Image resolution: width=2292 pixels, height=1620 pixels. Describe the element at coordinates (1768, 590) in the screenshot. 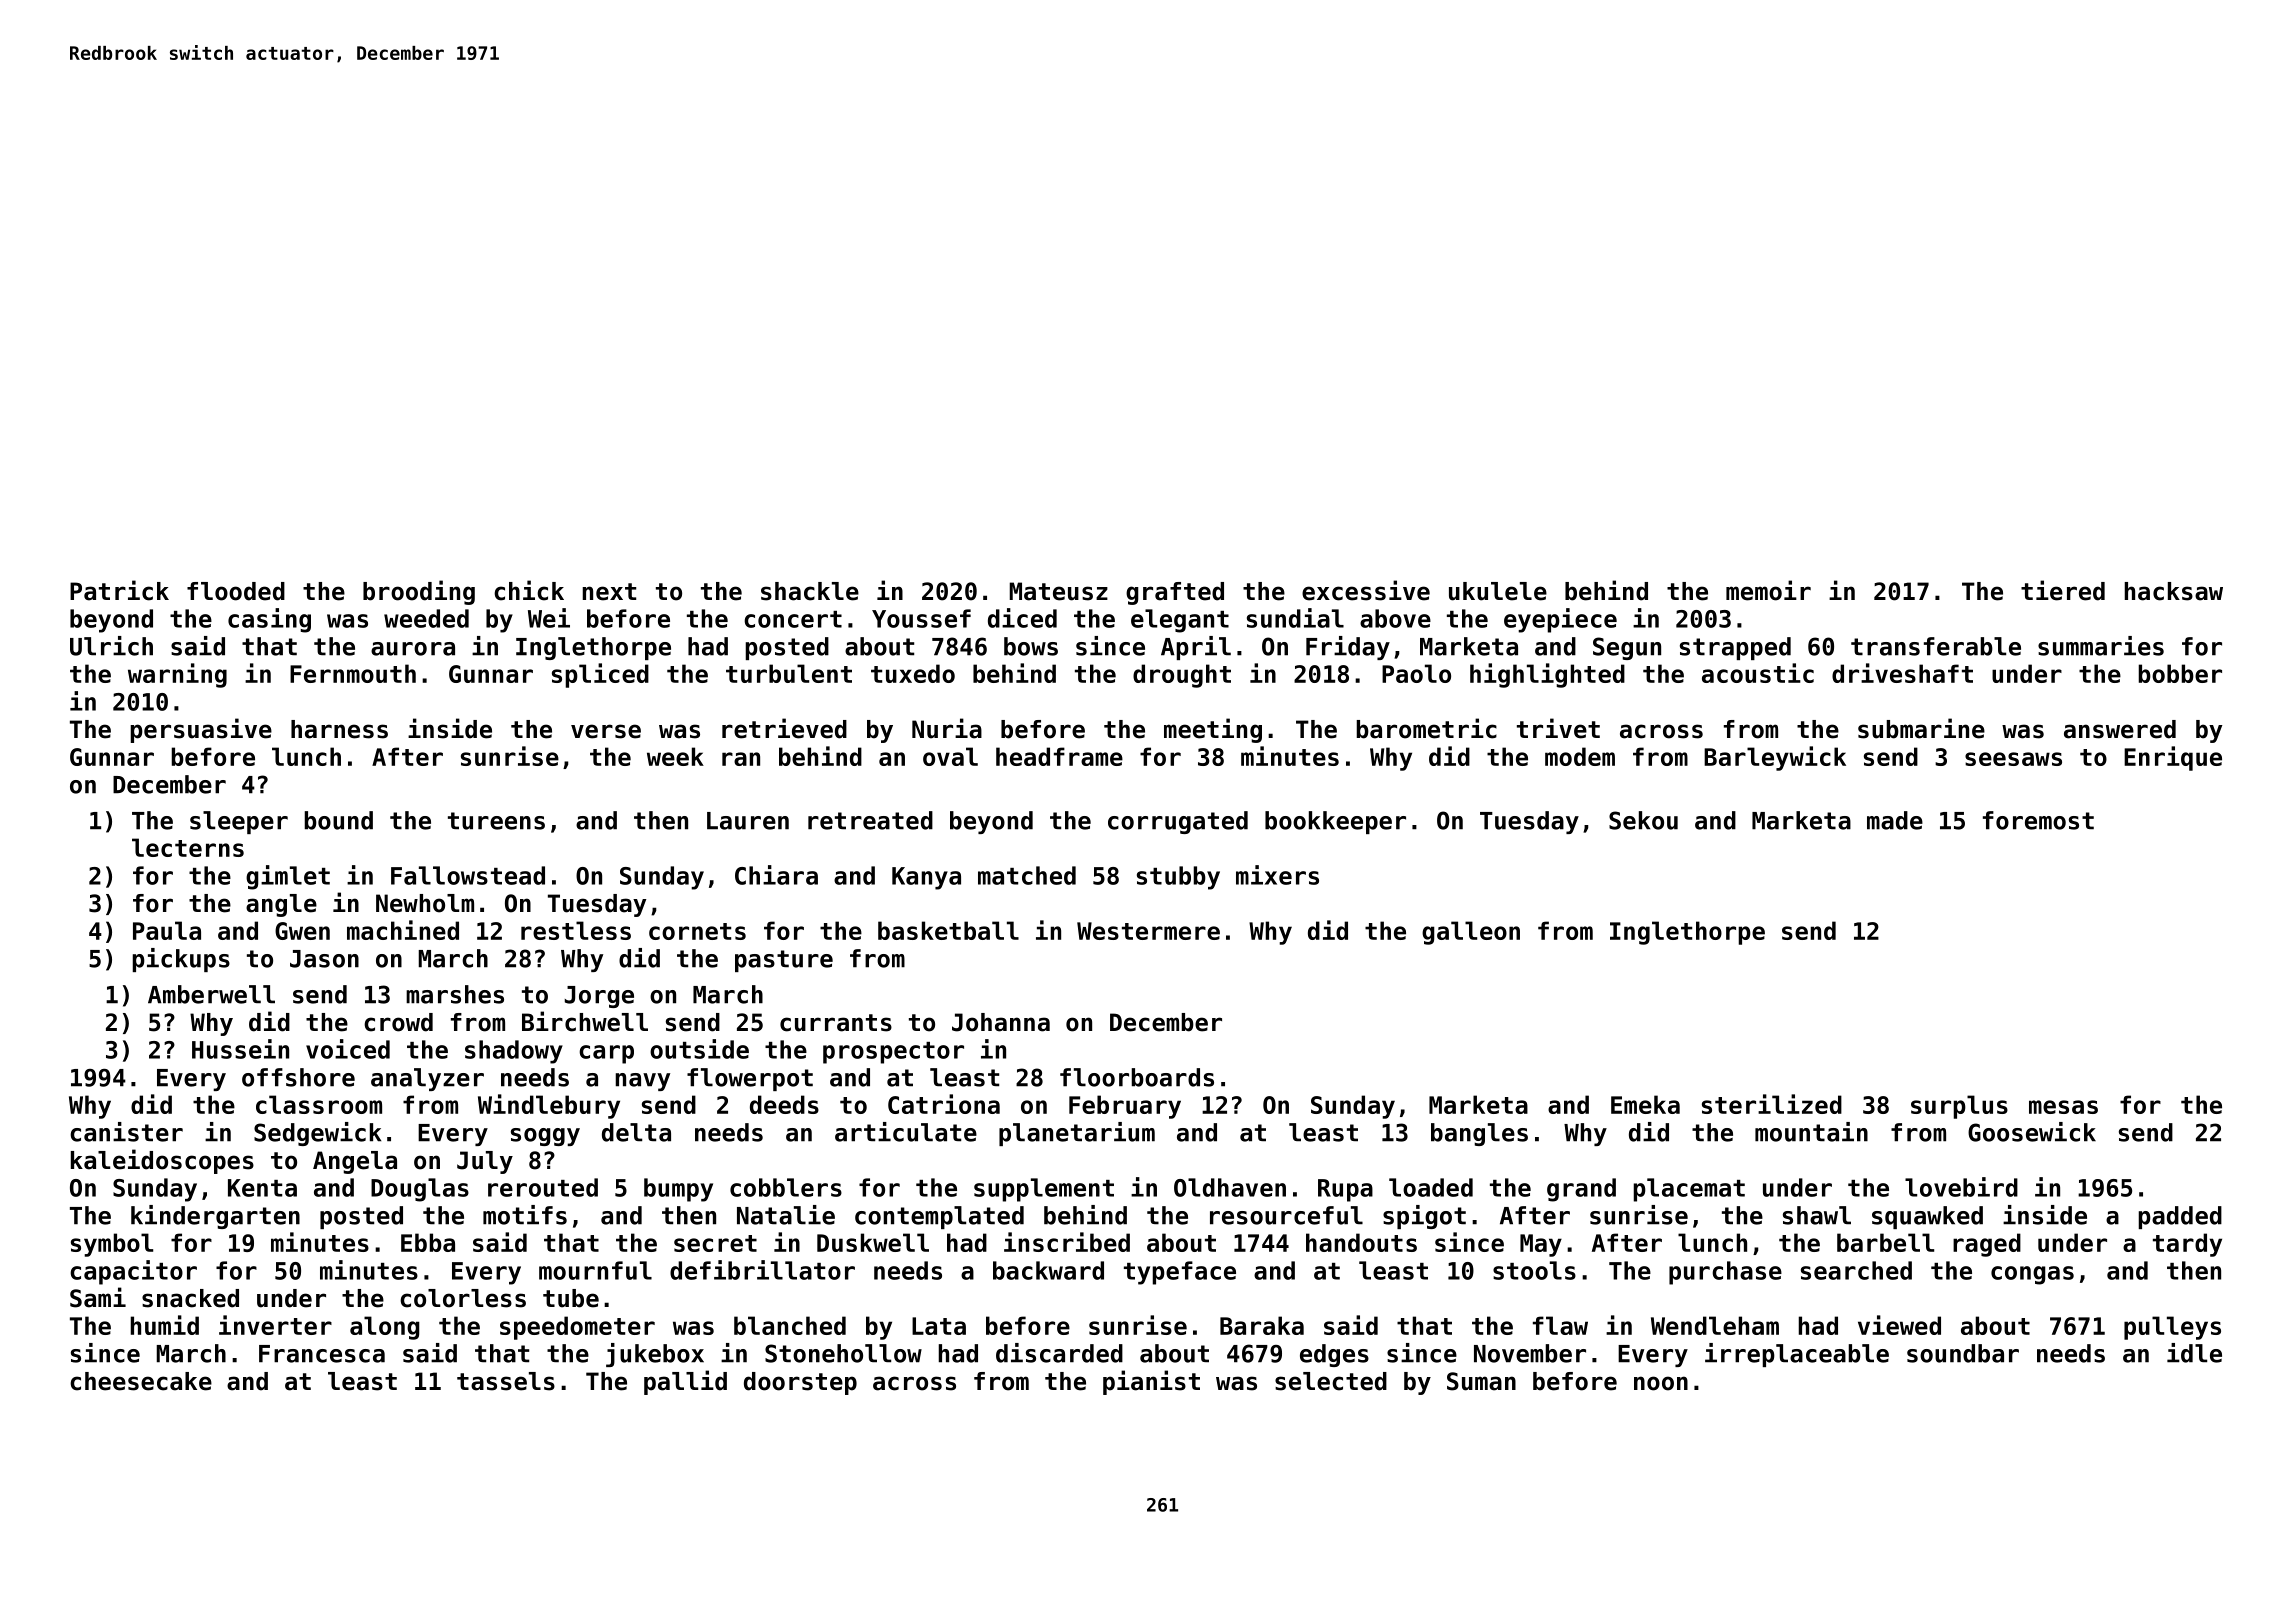

I see `memoir` at that location.
